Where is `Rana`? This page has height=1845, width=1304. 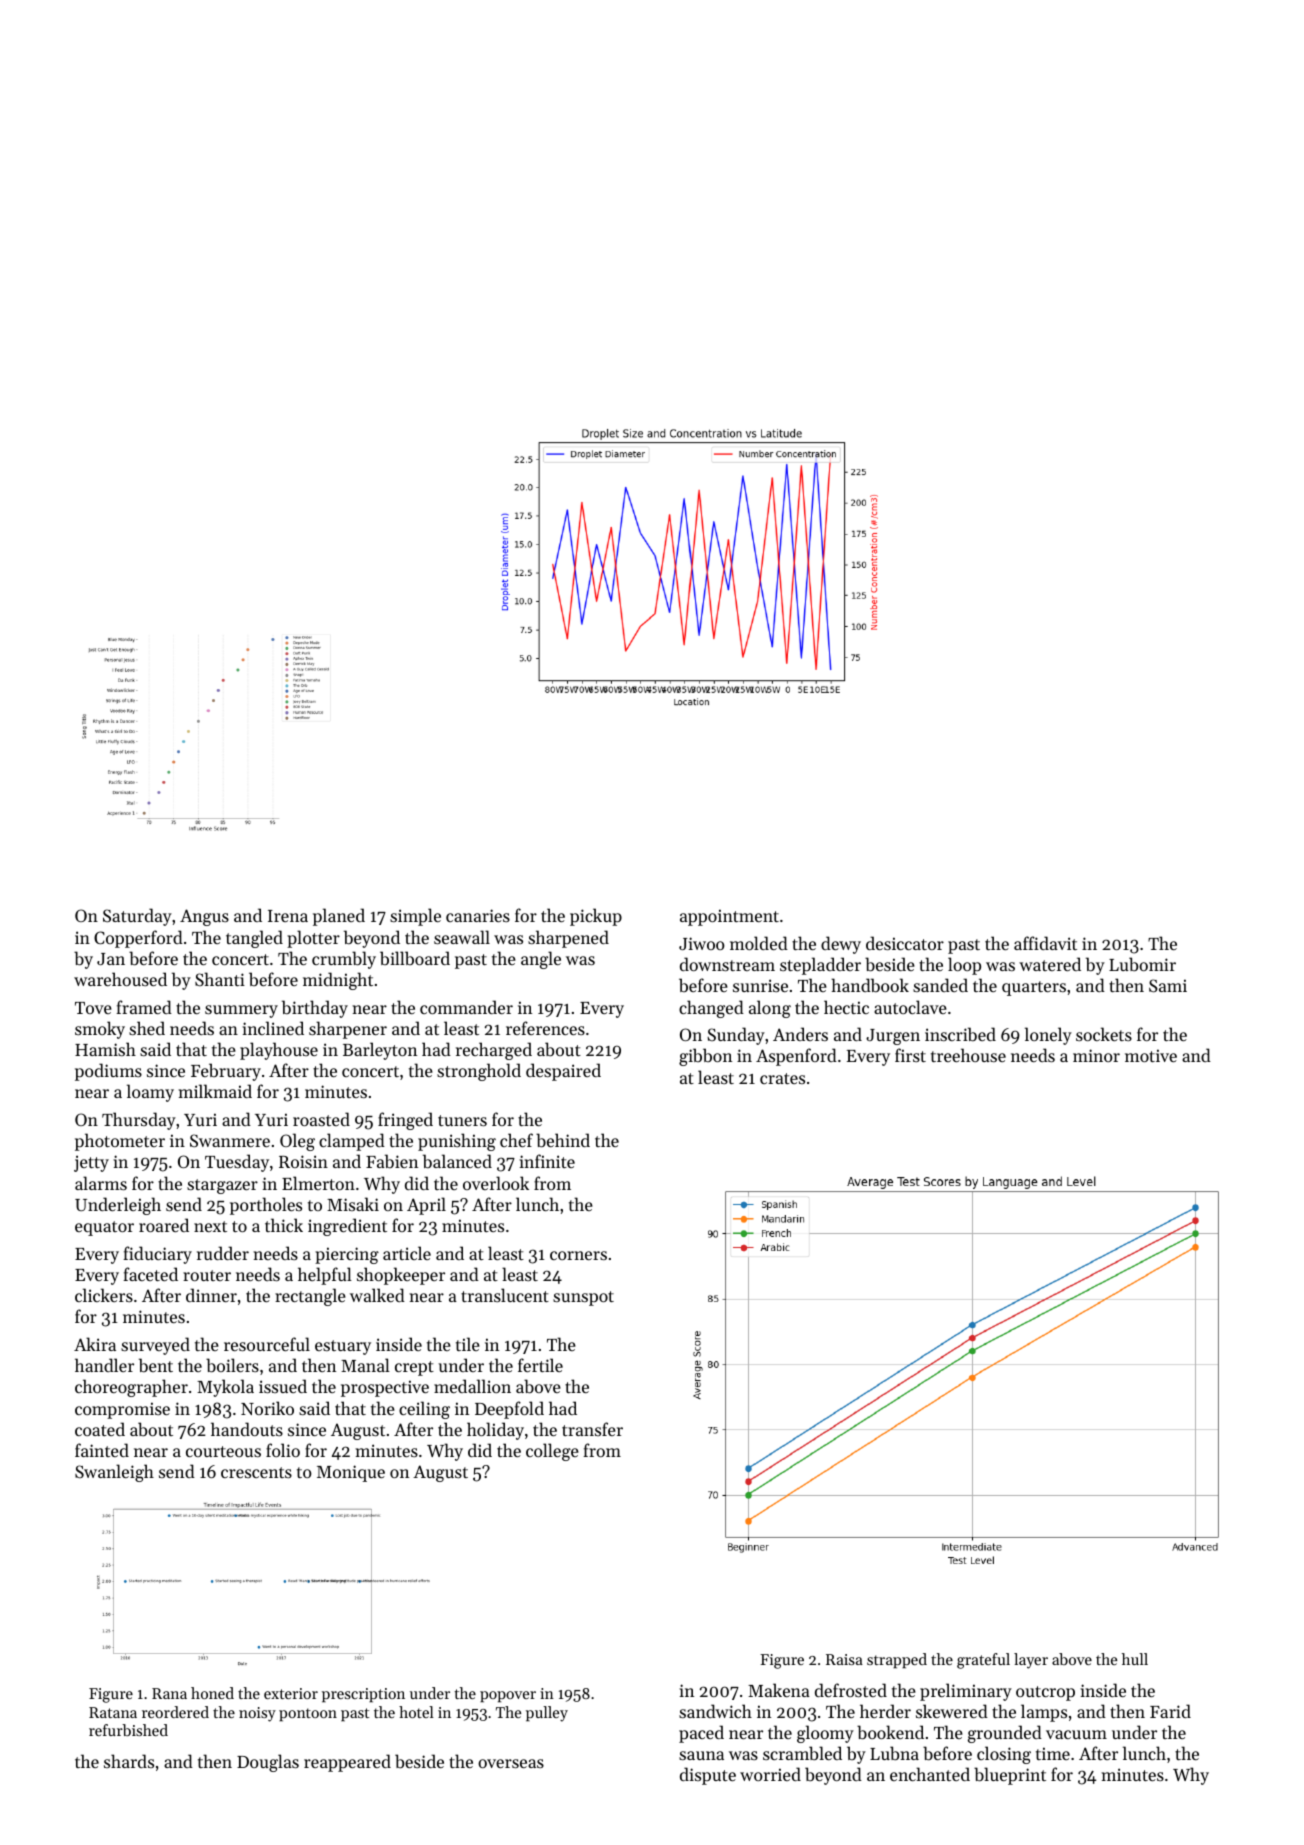
Rana is located at coordinates (169, 1693).
